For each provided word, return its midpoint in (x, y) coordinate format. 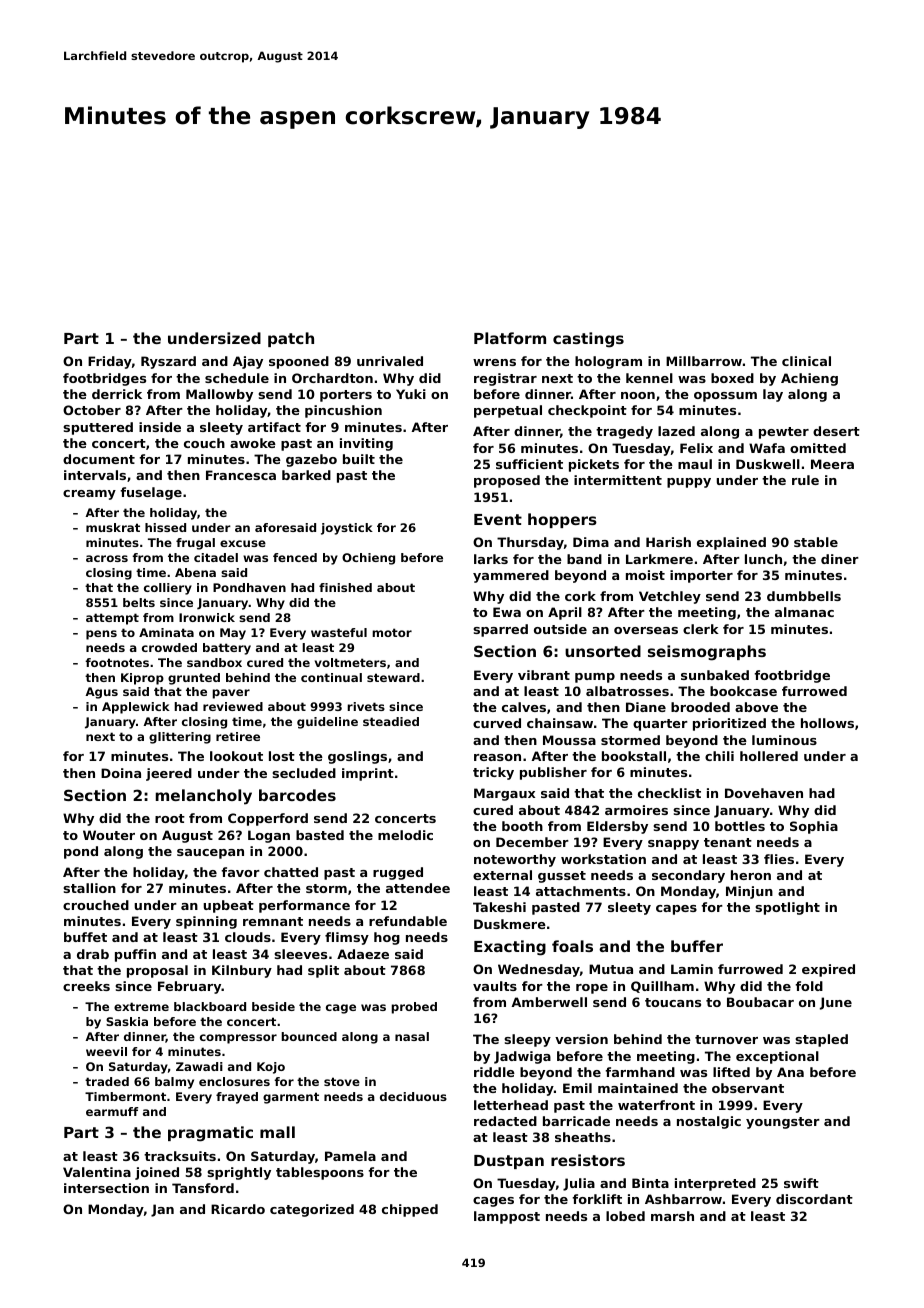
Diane (646, 707)
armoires (636, 810)
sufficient (529, 464)
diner (840, 559)
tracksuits (180, 1156)
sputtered (98, 428)
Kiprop (142, 679)
